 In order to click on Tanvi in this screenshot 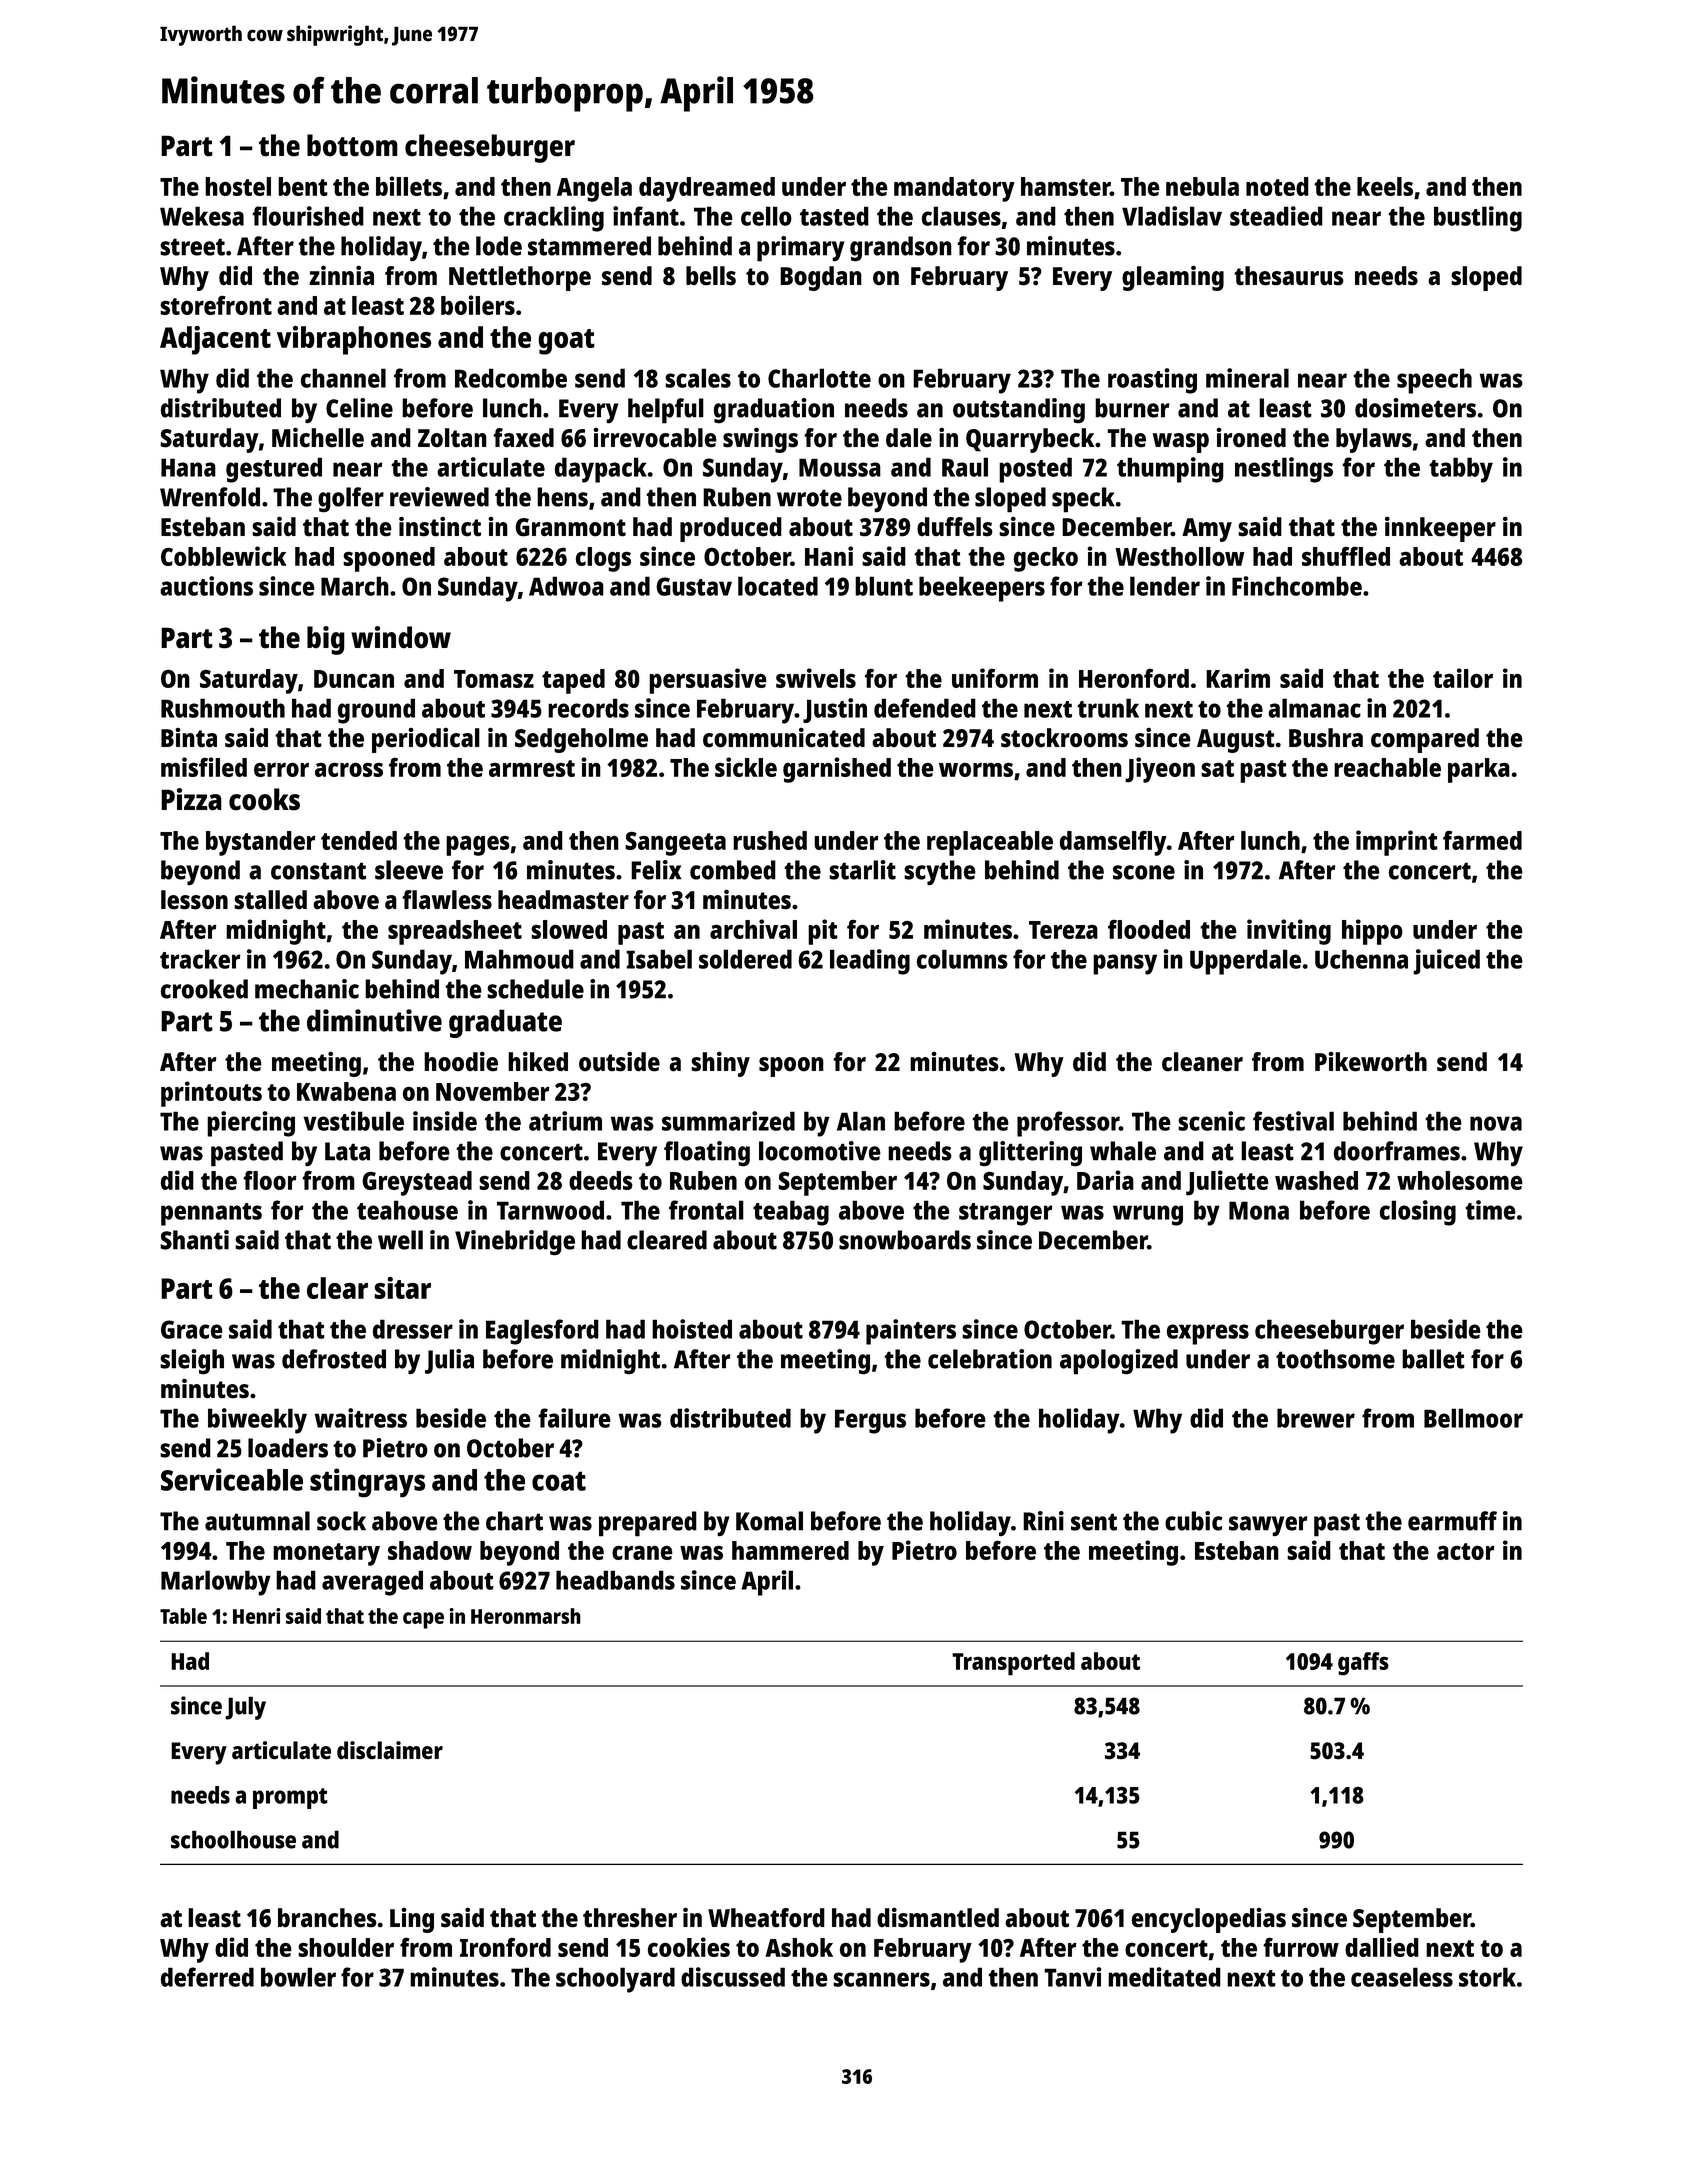, I will do `click(1073, 1977)`.
